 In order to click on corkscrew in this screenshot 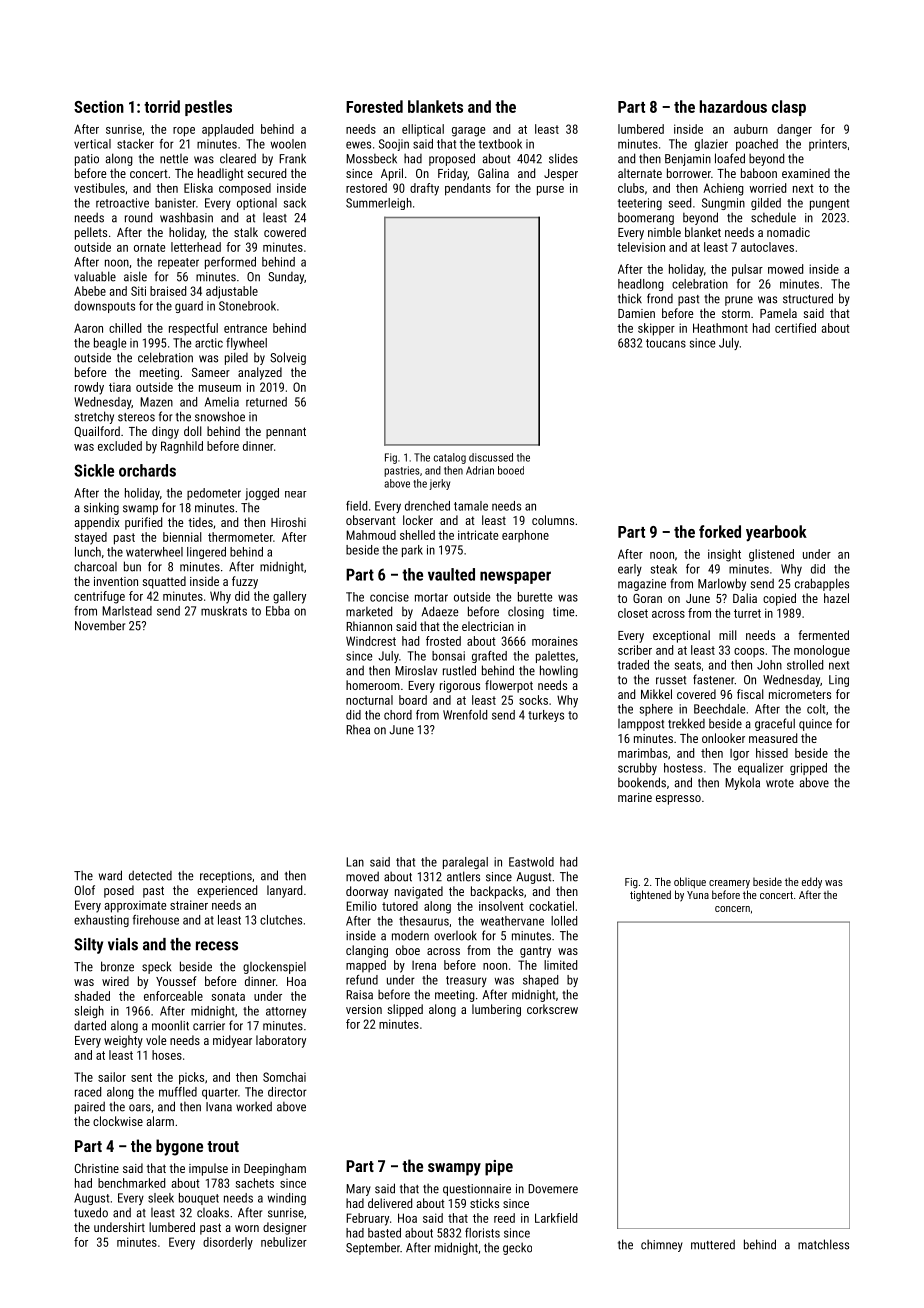, I will do `click(552, 1009)`.
